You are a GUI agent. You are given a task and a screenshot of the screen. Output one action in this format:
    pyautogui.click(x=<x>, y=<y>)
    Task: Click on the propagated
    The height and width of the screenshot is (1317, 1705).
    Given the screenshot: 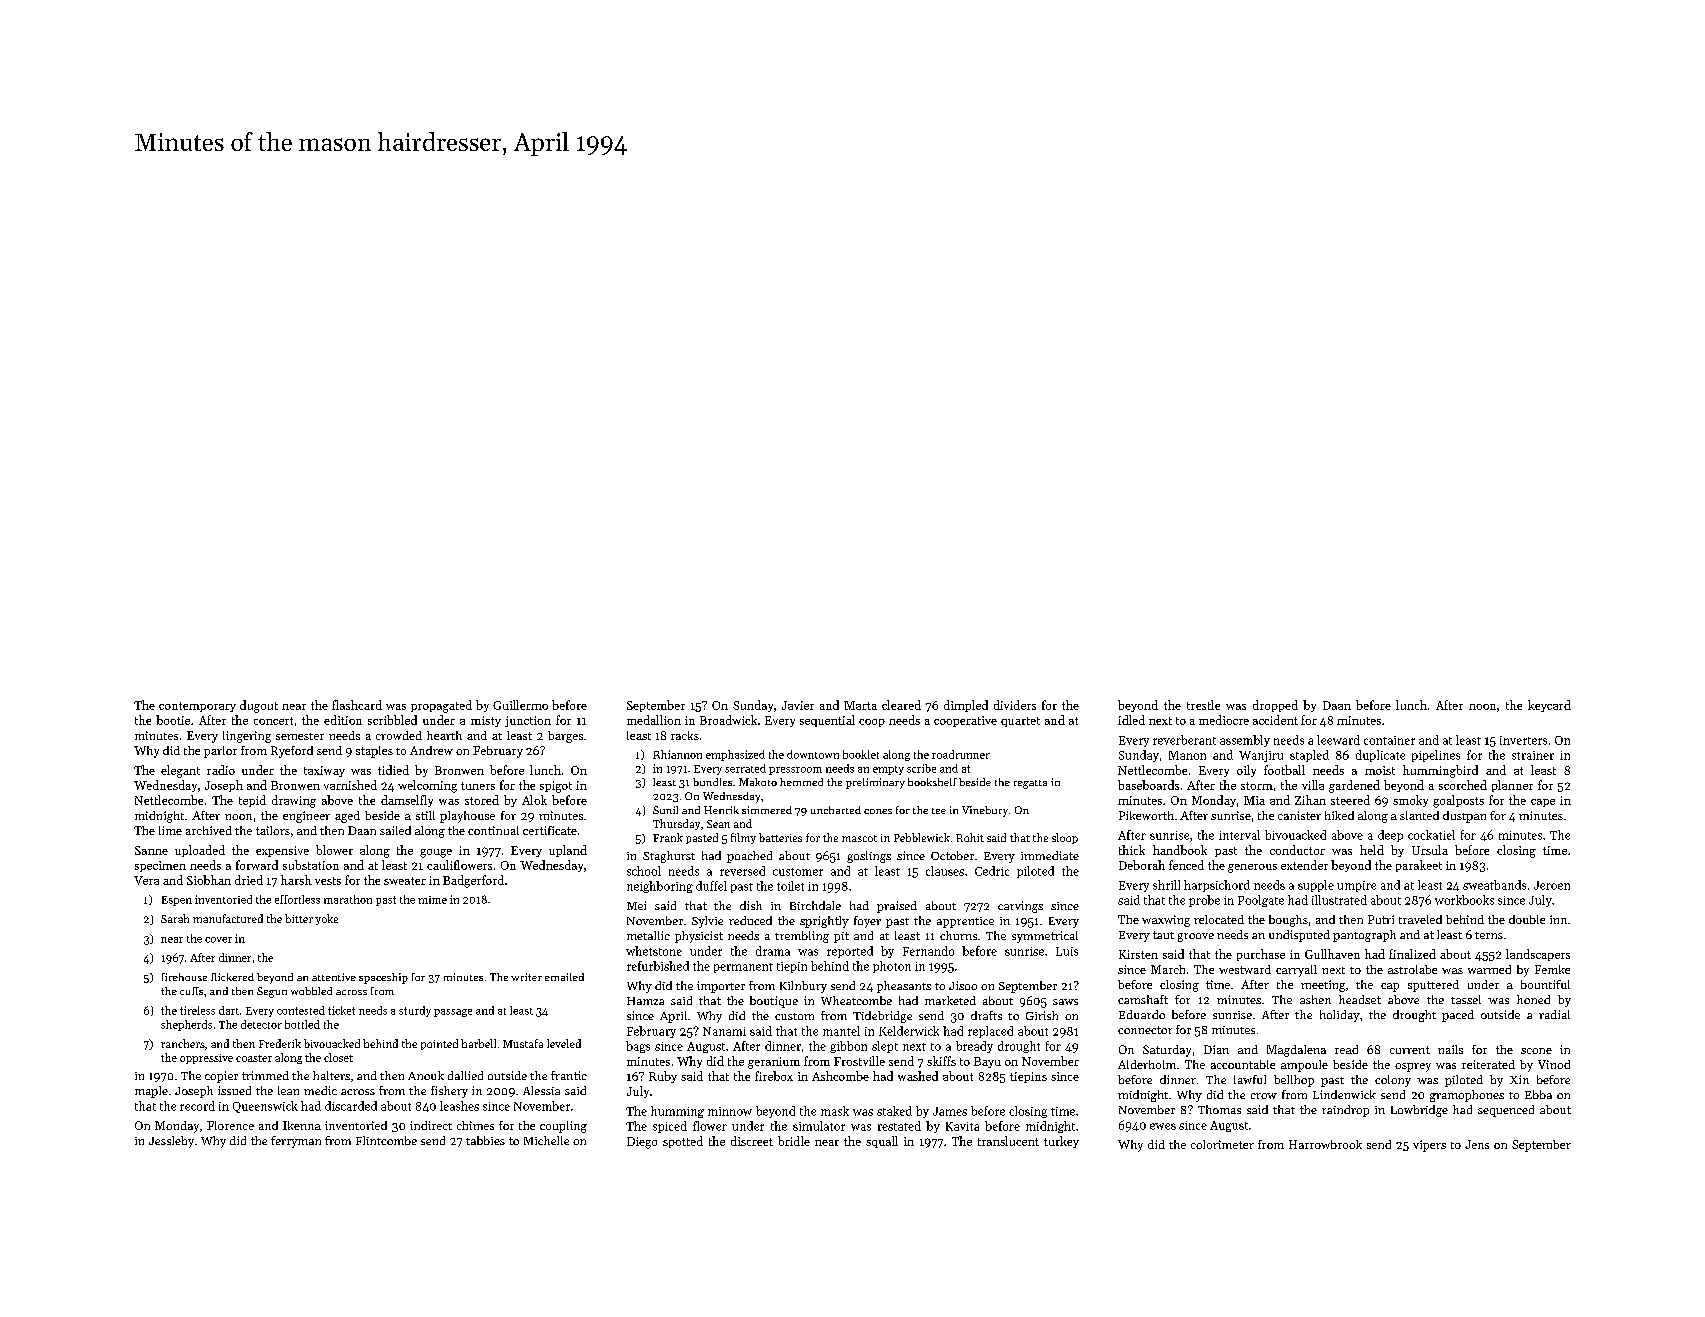 What is the action you would take?
    pyautogui.click(x=441, y=706)
